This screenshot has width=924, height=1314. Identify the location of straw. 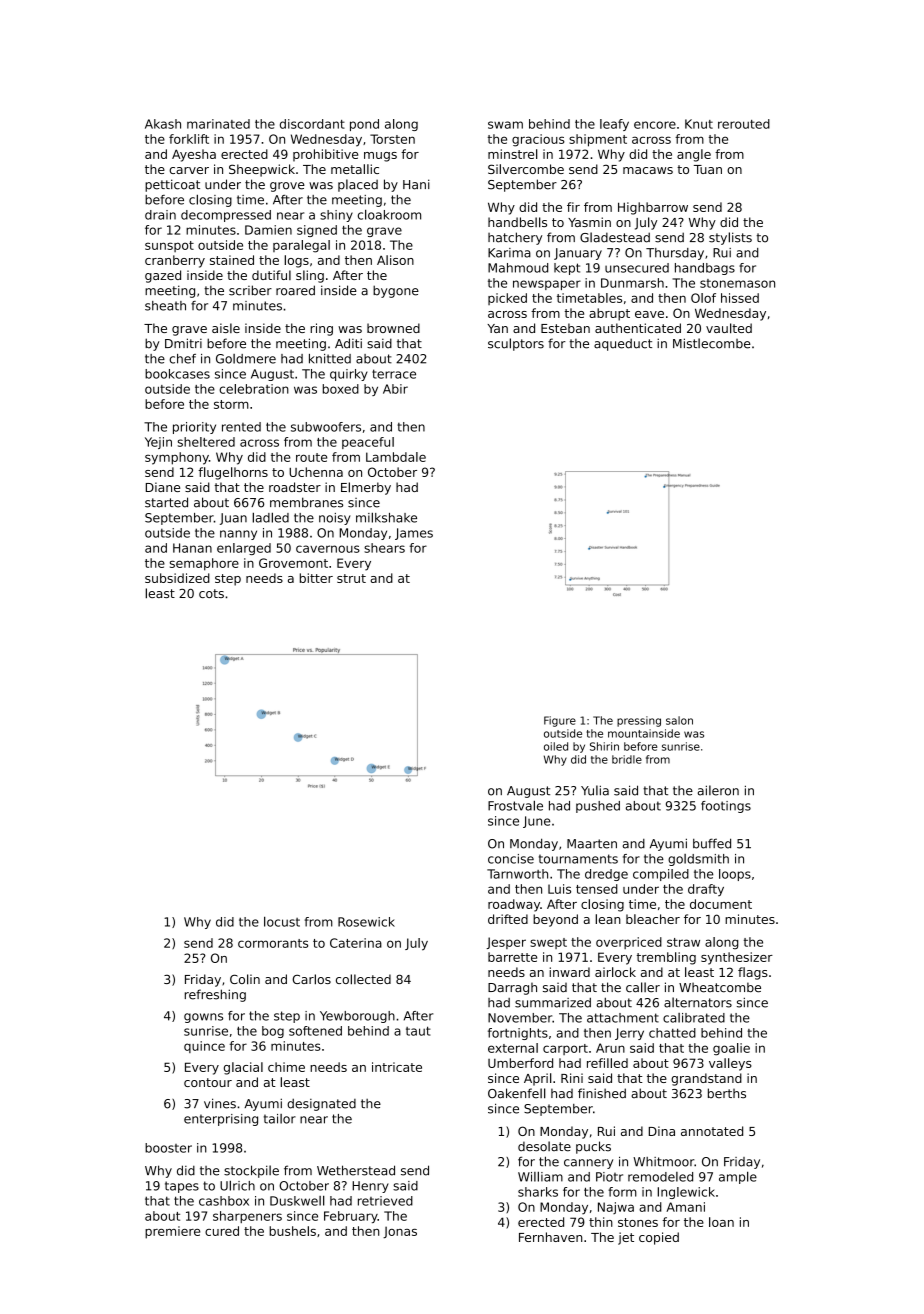
(683, 942).
